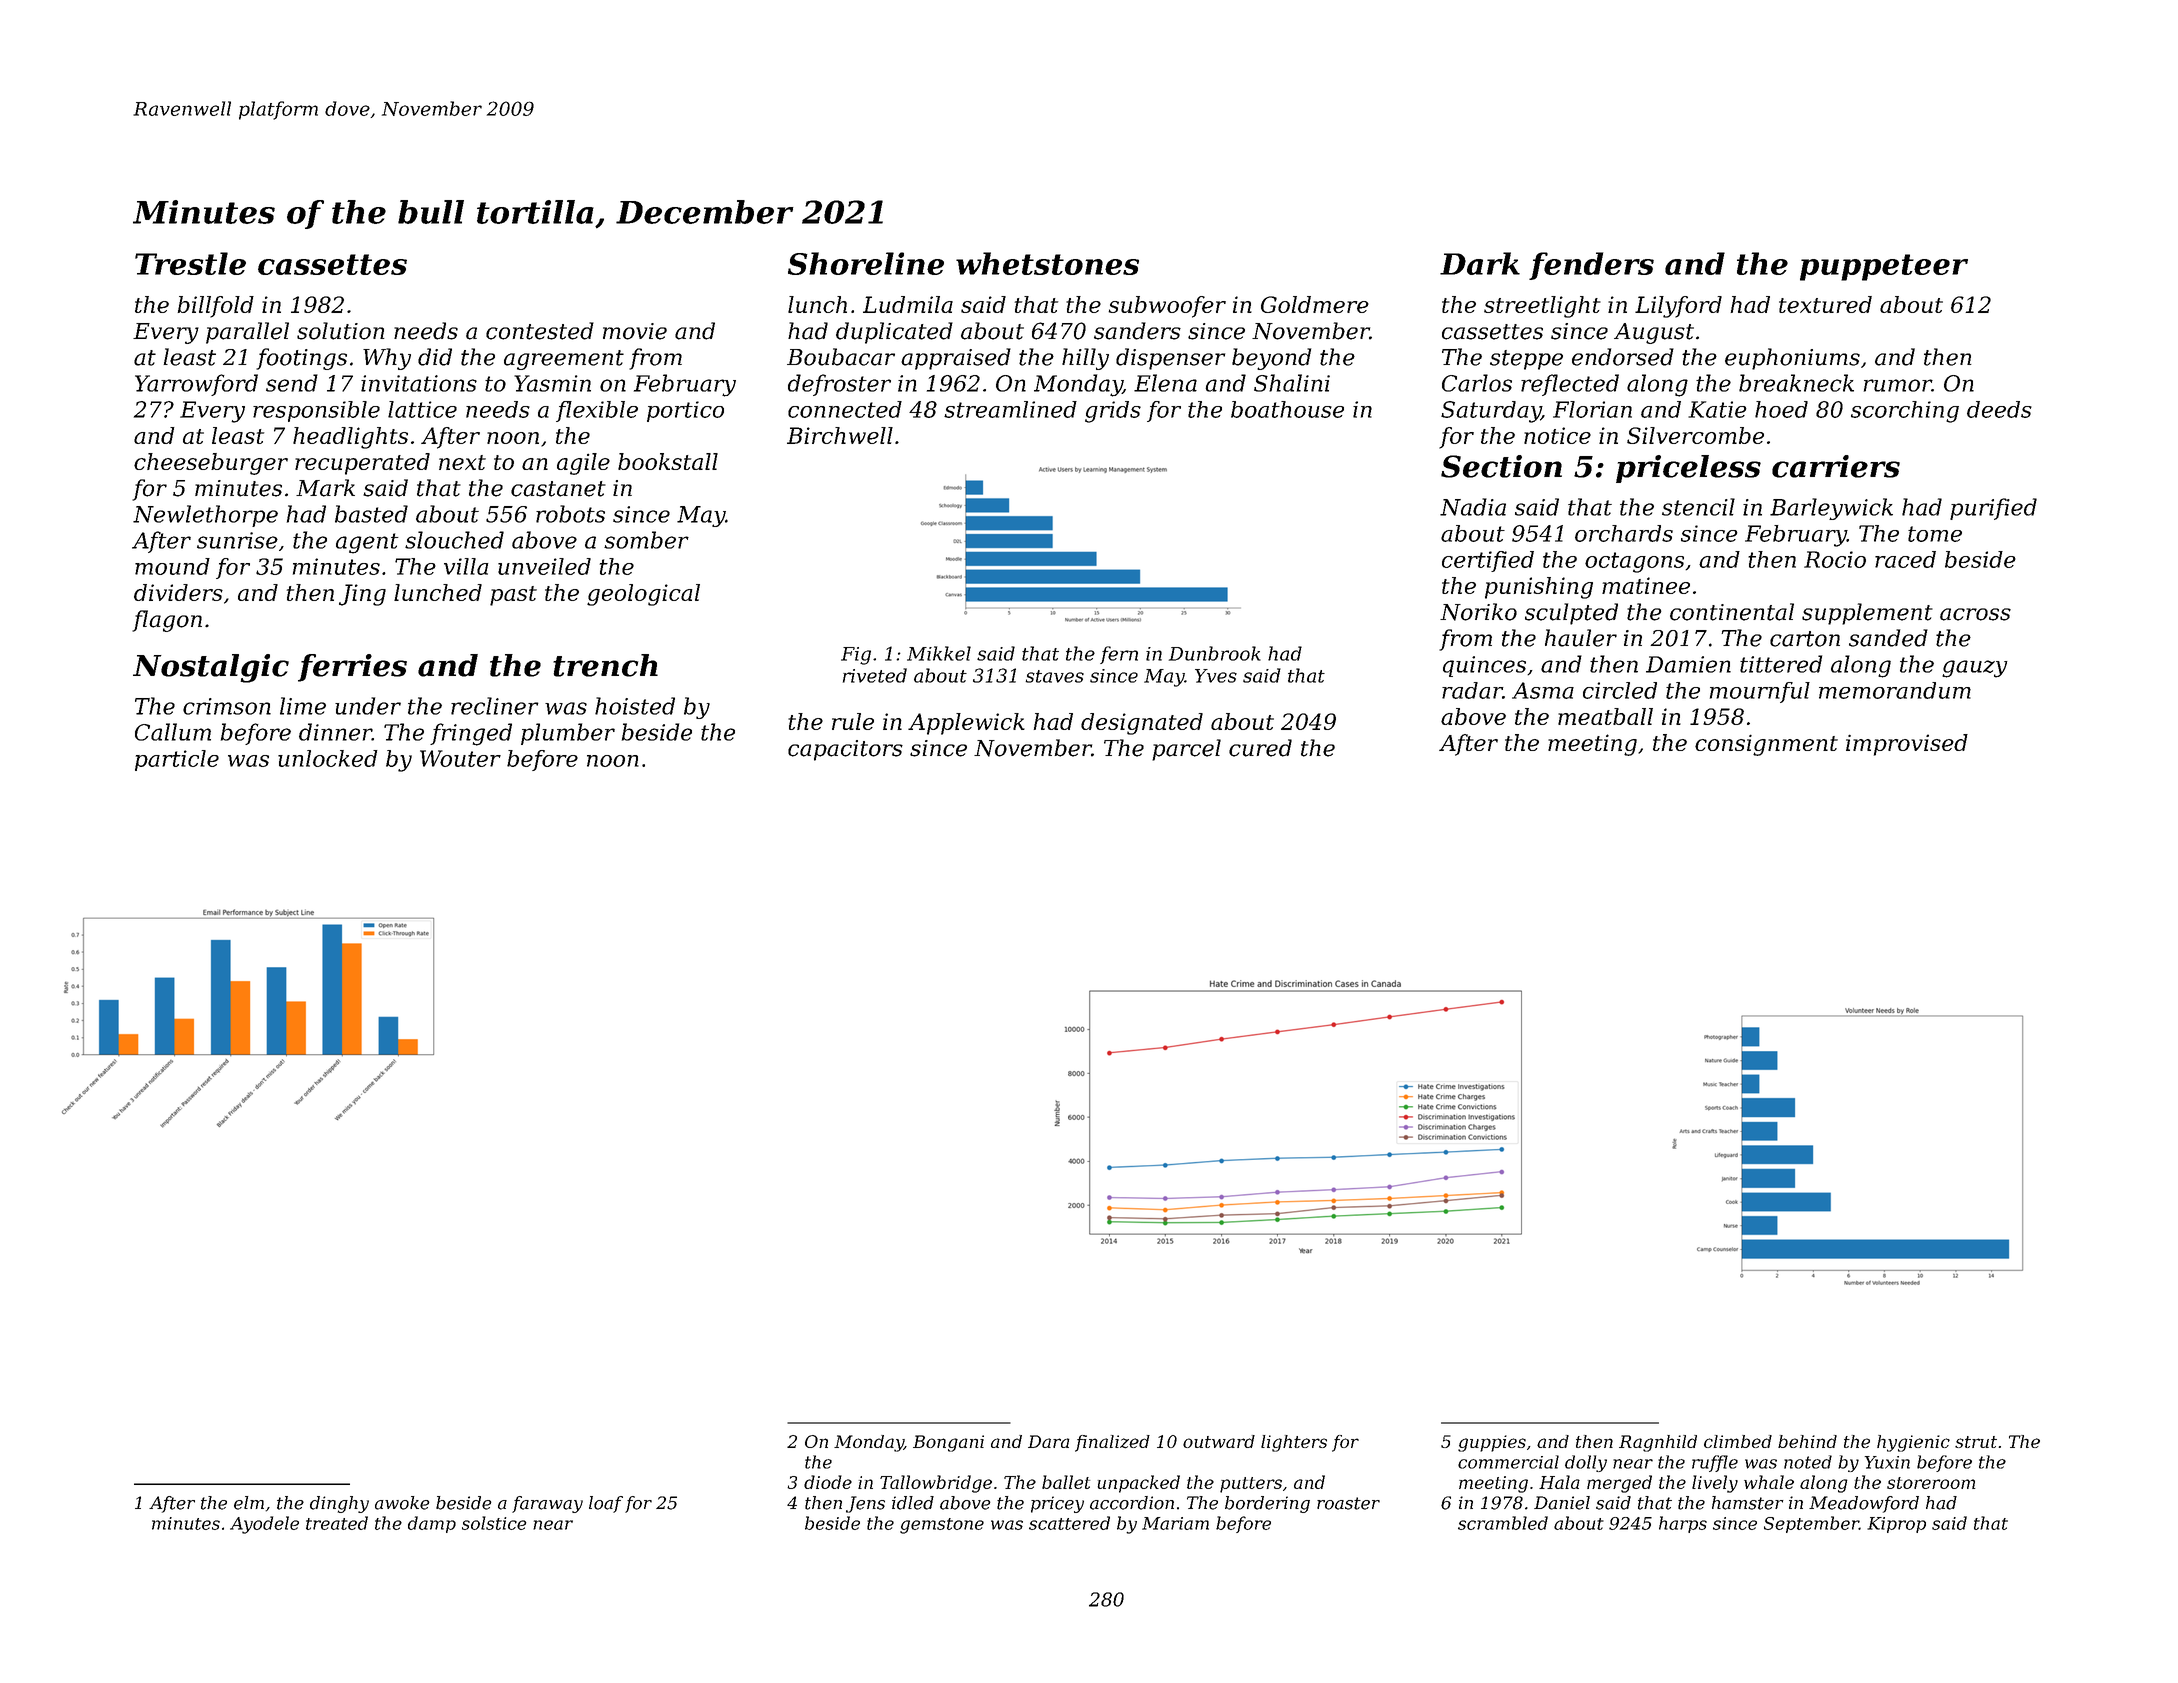 The image size is (2178, 1683). Describe the element at coordinates (264, 1525) in the screenshot. I see `Ayodele` at that location.
